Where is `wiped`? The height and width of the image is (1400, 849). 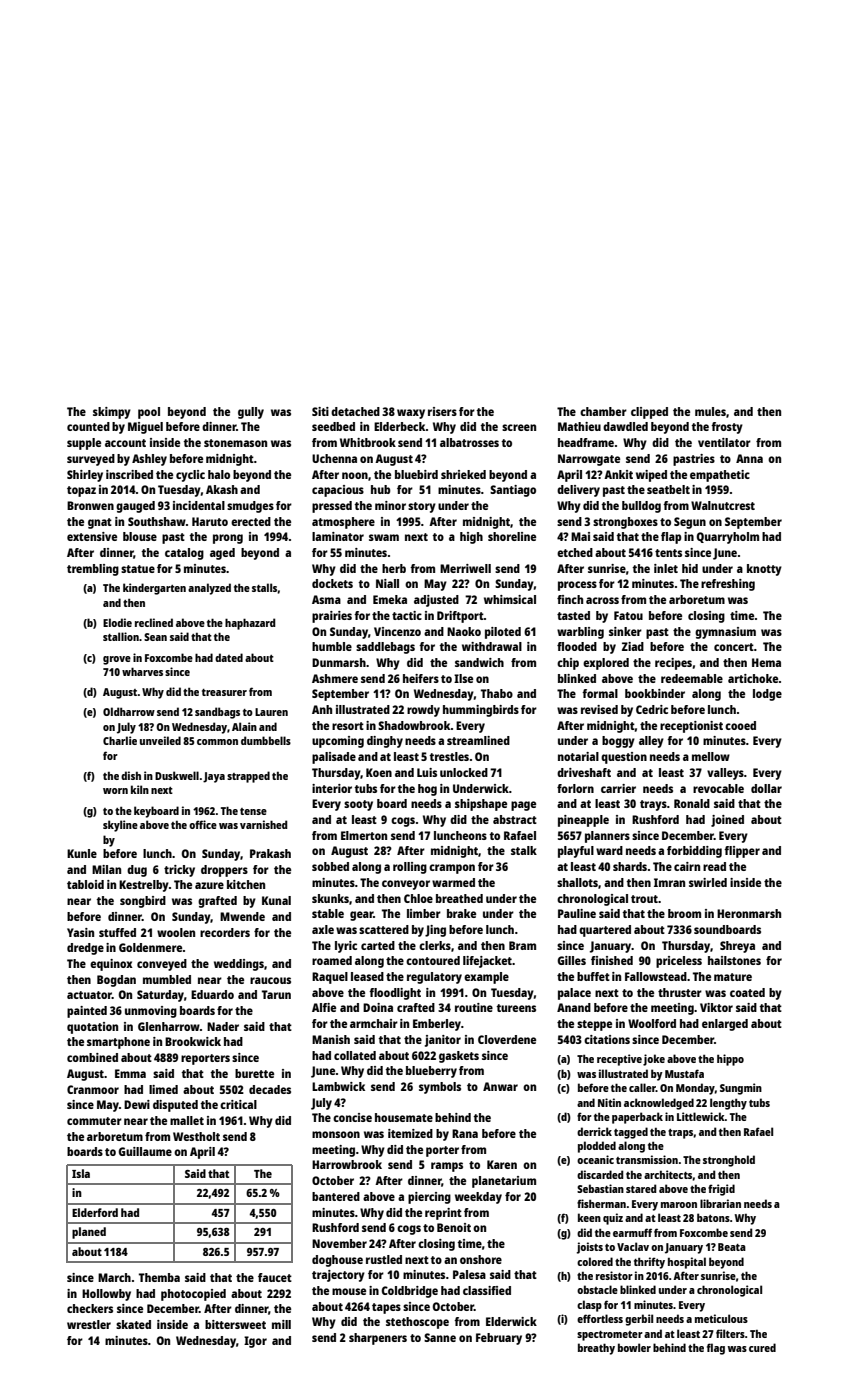
wiped is located at coordinates (651, 476).
